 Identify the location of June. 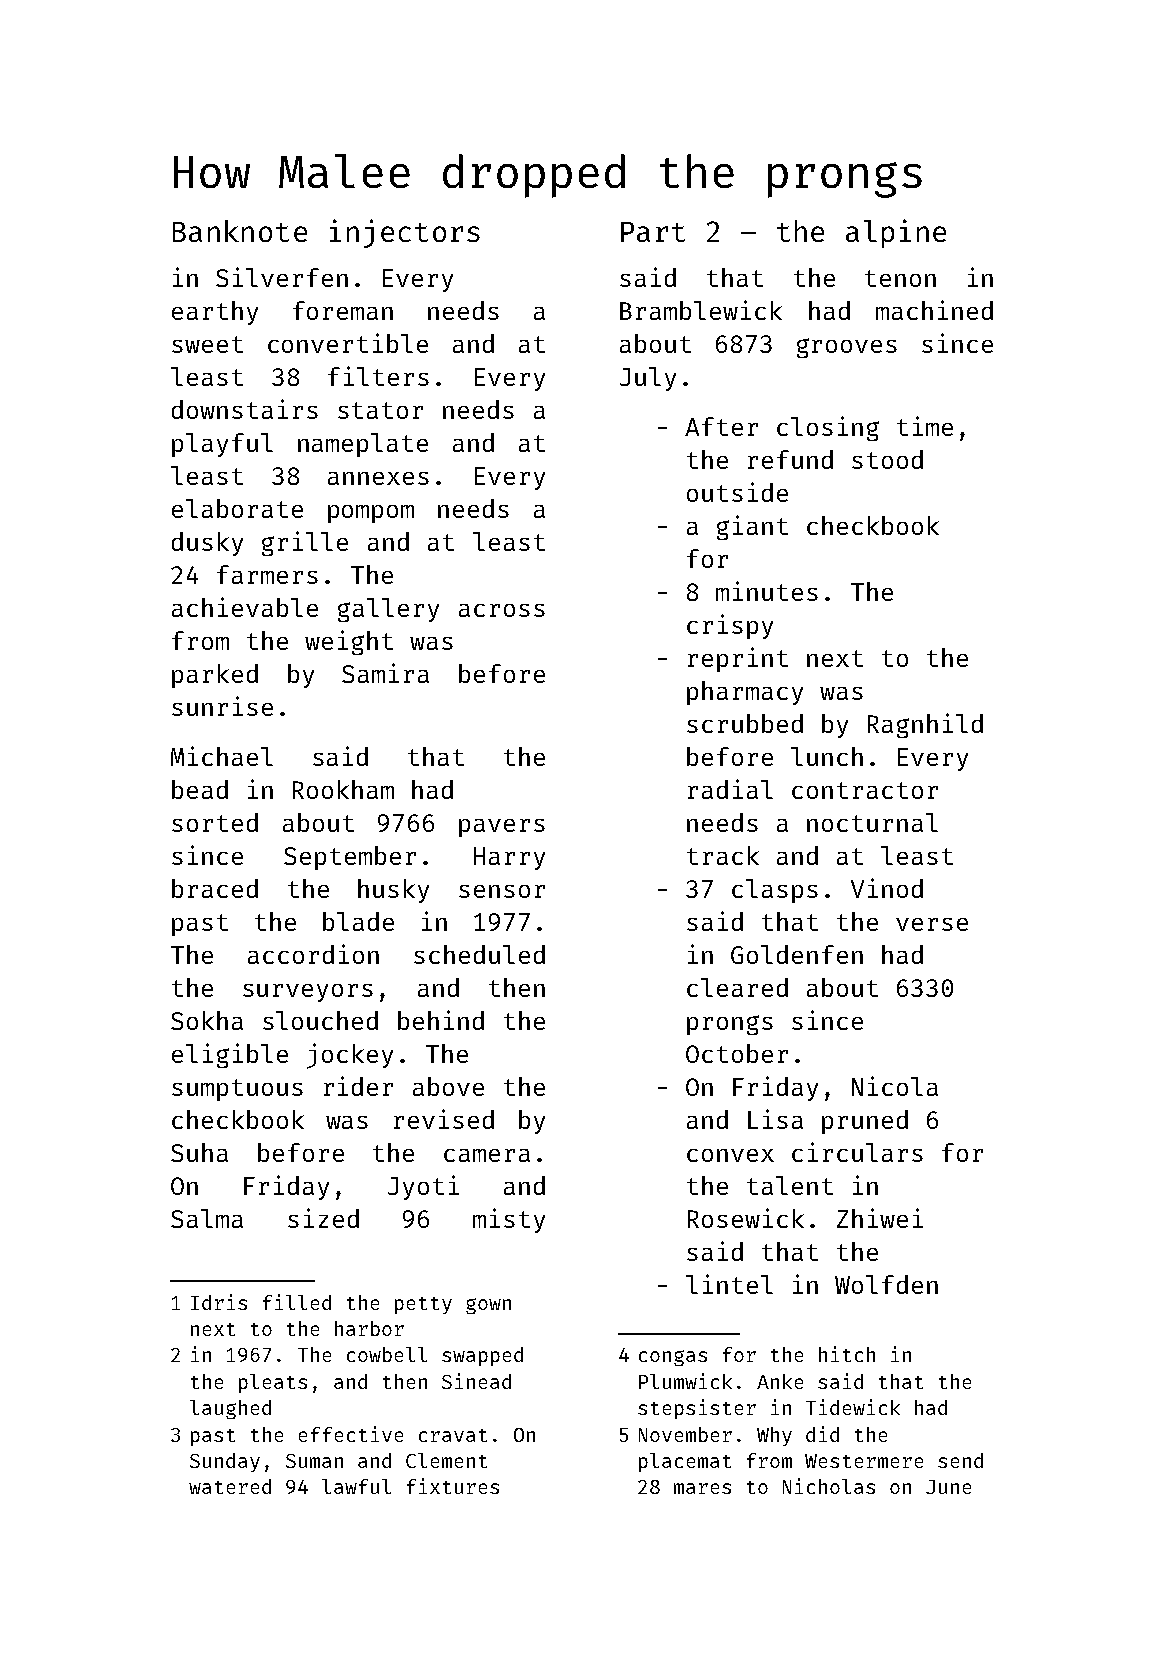
(948, 1487).
